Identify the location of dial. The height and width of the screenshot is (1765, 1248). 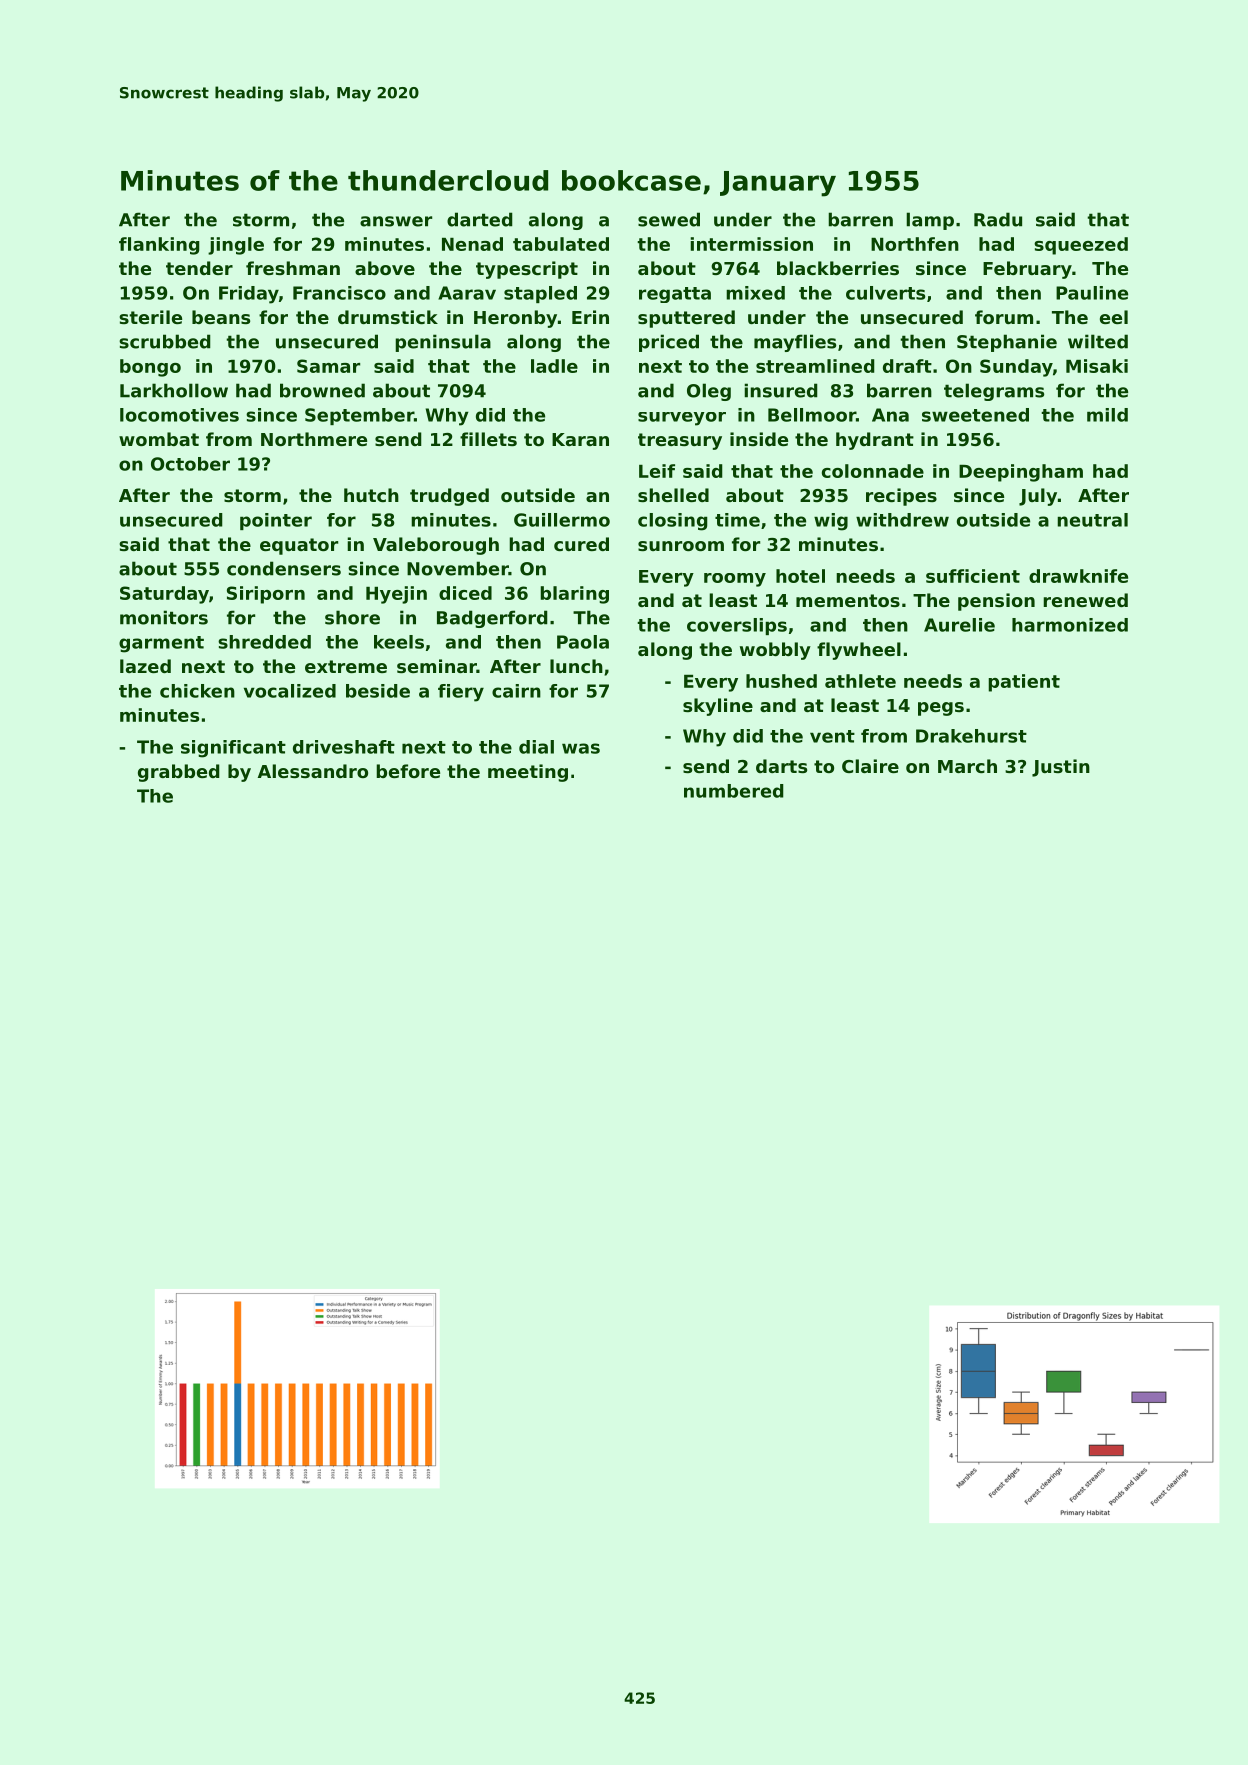
(536, 747).
